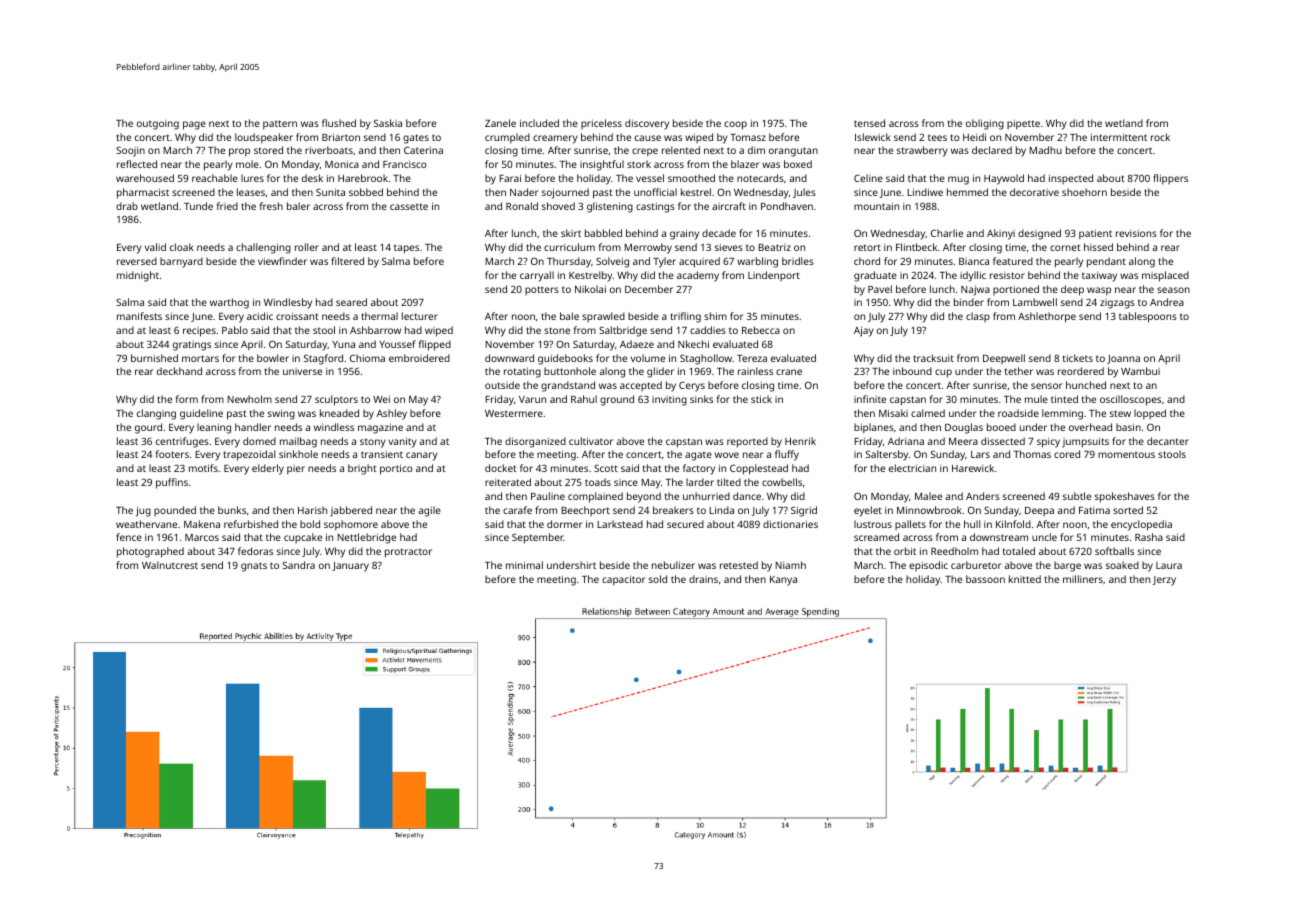 The height and width of the screenshot is (924, 1308). Describe the element at coordinates (280, 125) in the screenshot. I see `pattern` at that location.
